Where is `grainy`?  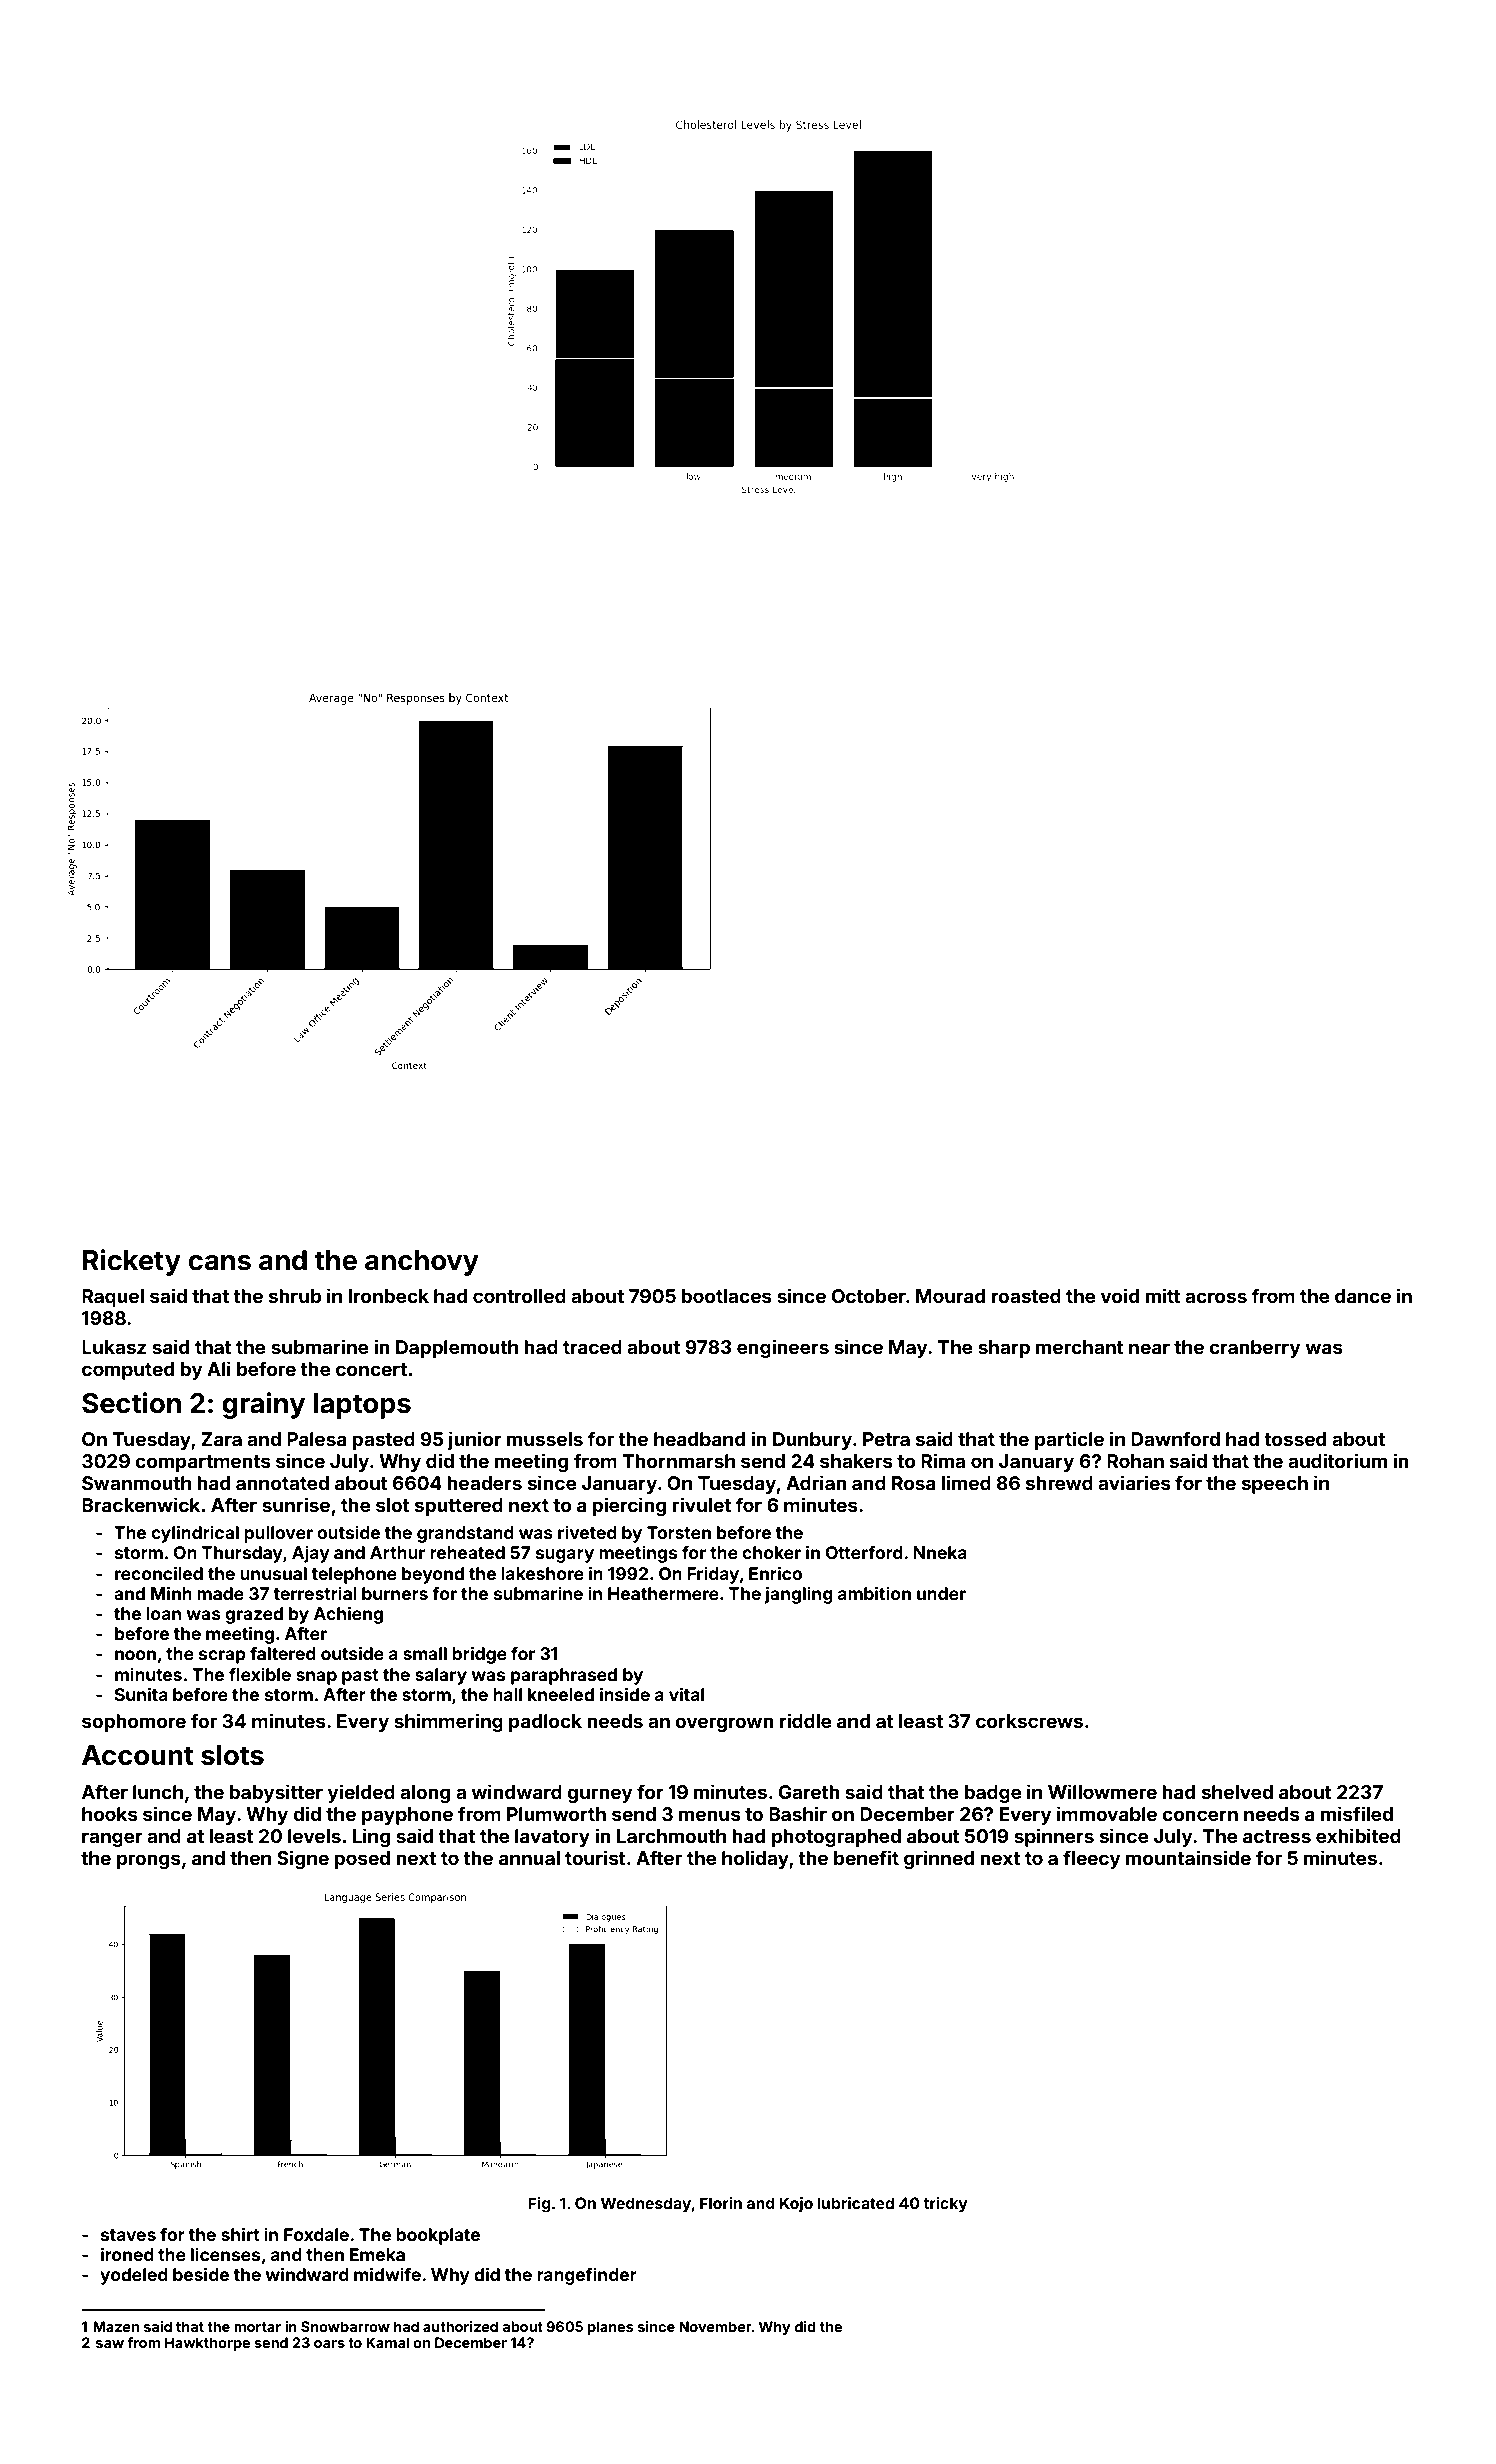 grainy is located at coordinates (263, 1405).
